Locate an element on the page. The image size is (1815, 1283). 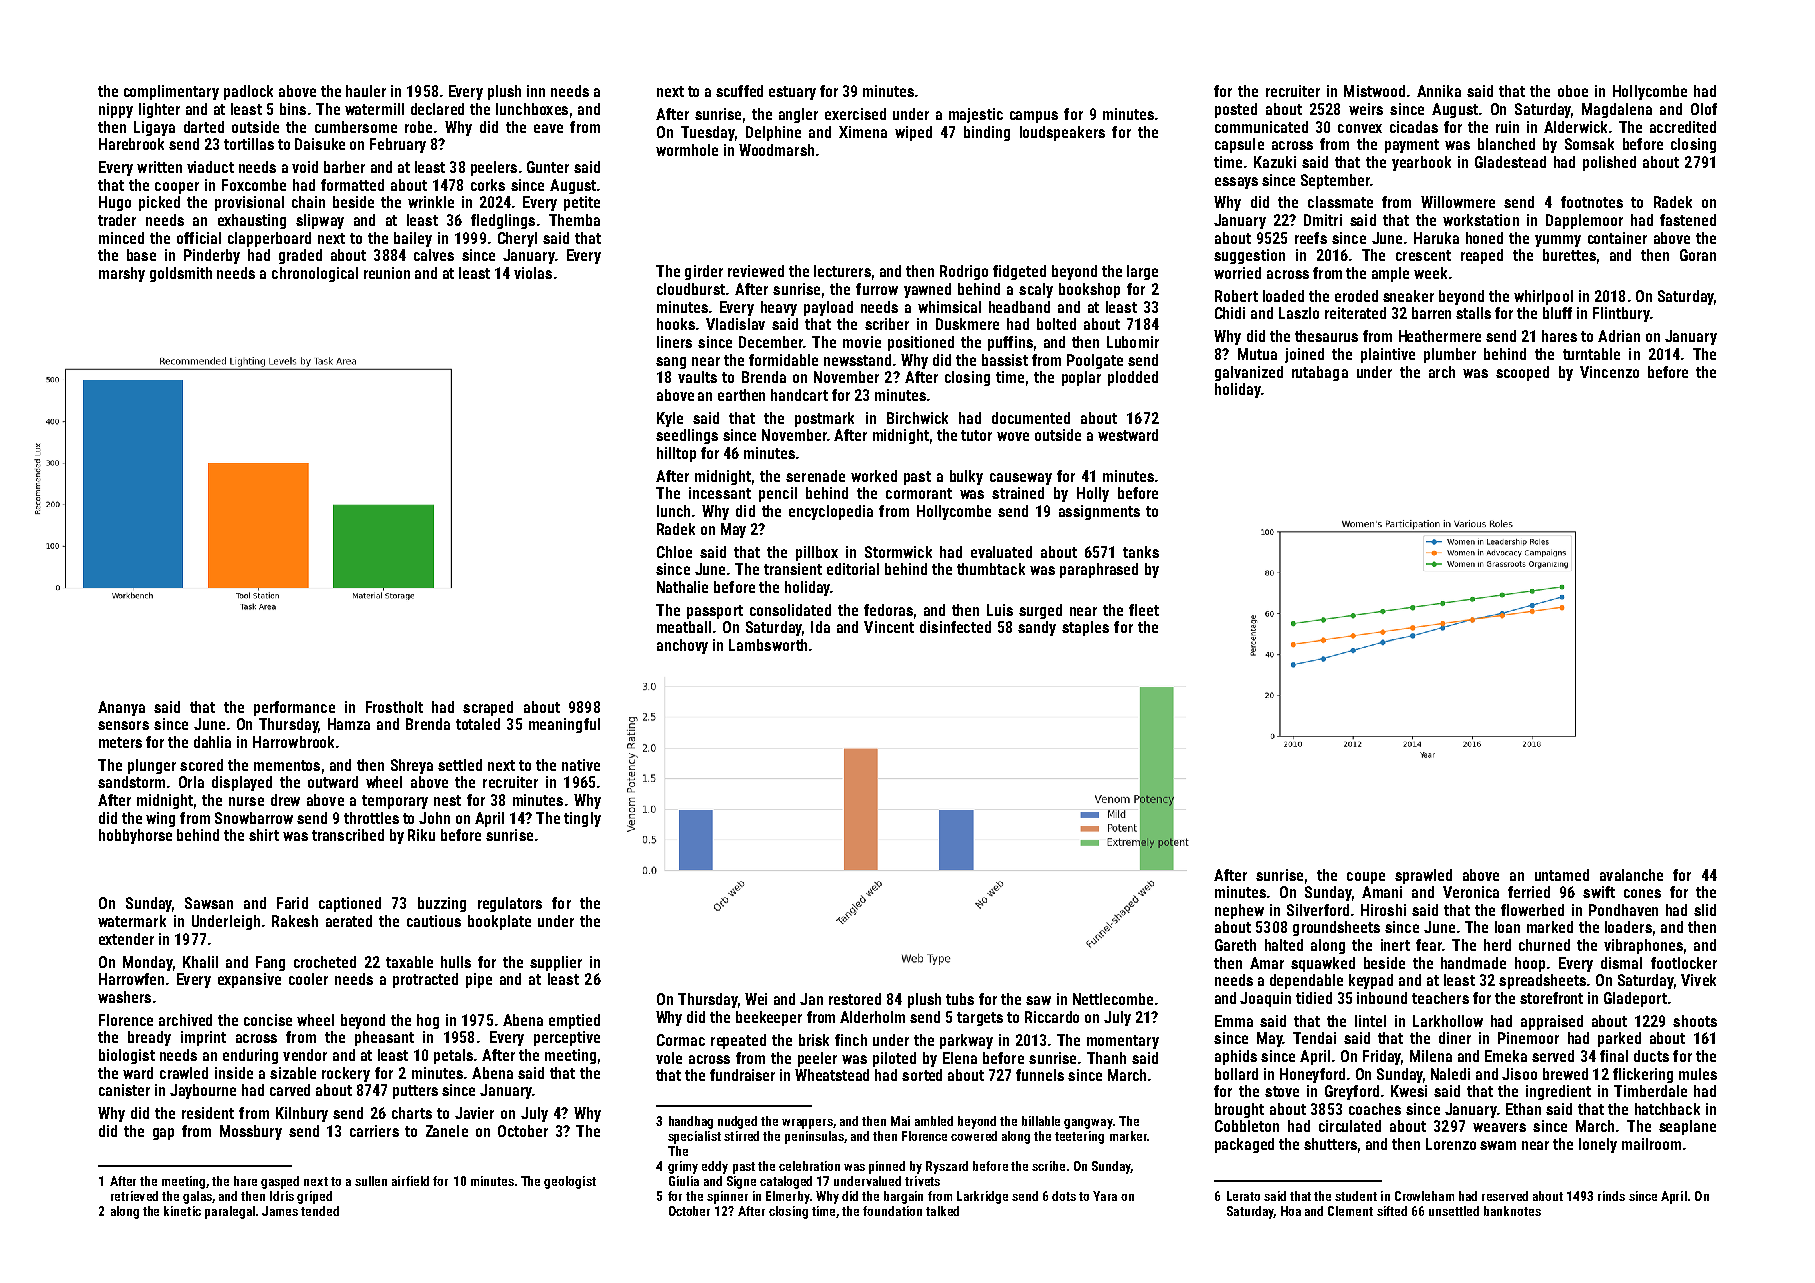
burettes is located at coordinates (1569, 255).
